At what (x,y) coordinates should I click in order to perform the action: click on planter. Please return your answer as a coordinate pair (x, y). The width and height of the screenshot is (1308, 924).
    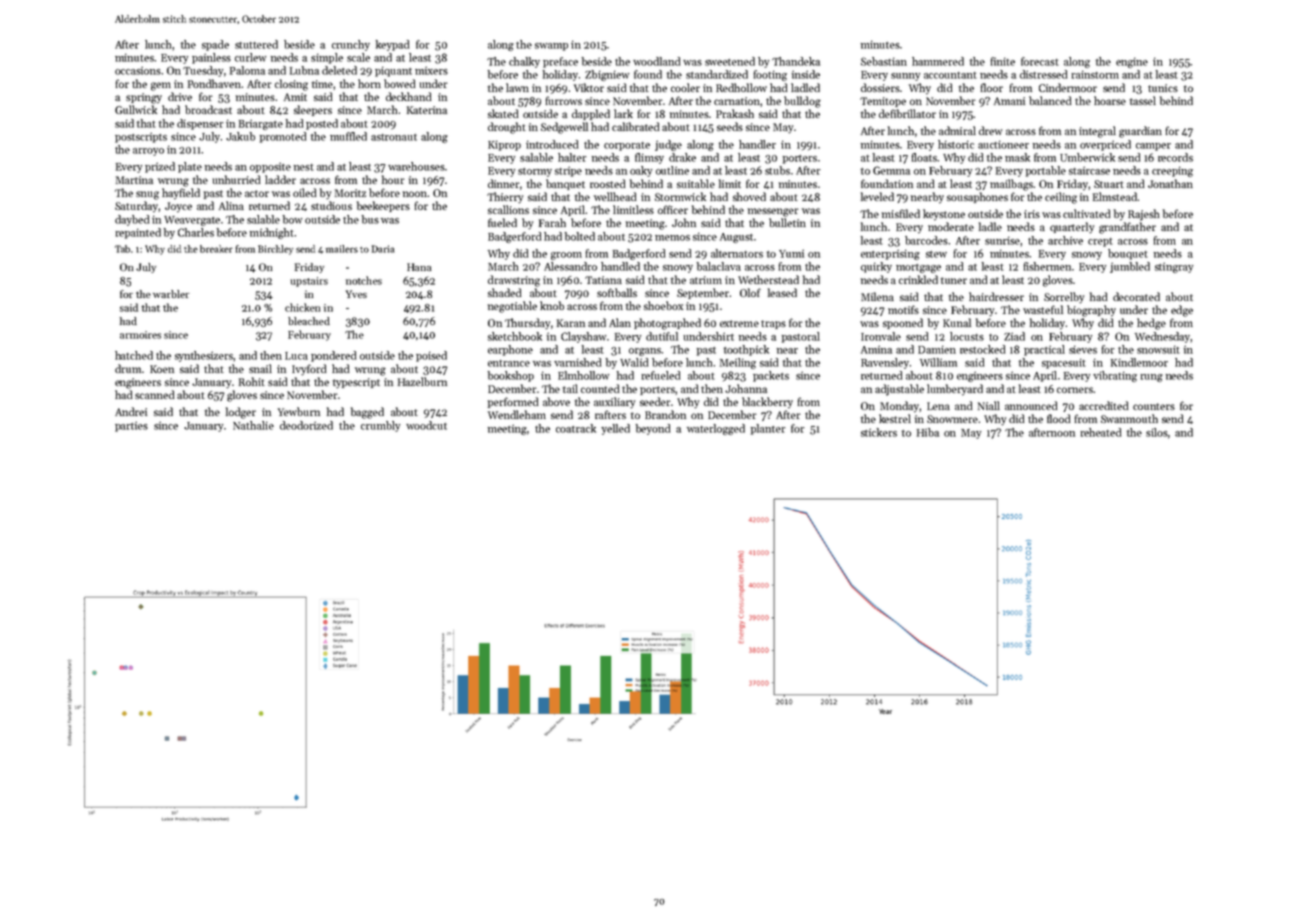
    Looking at the image, I should click on (768, 429).
